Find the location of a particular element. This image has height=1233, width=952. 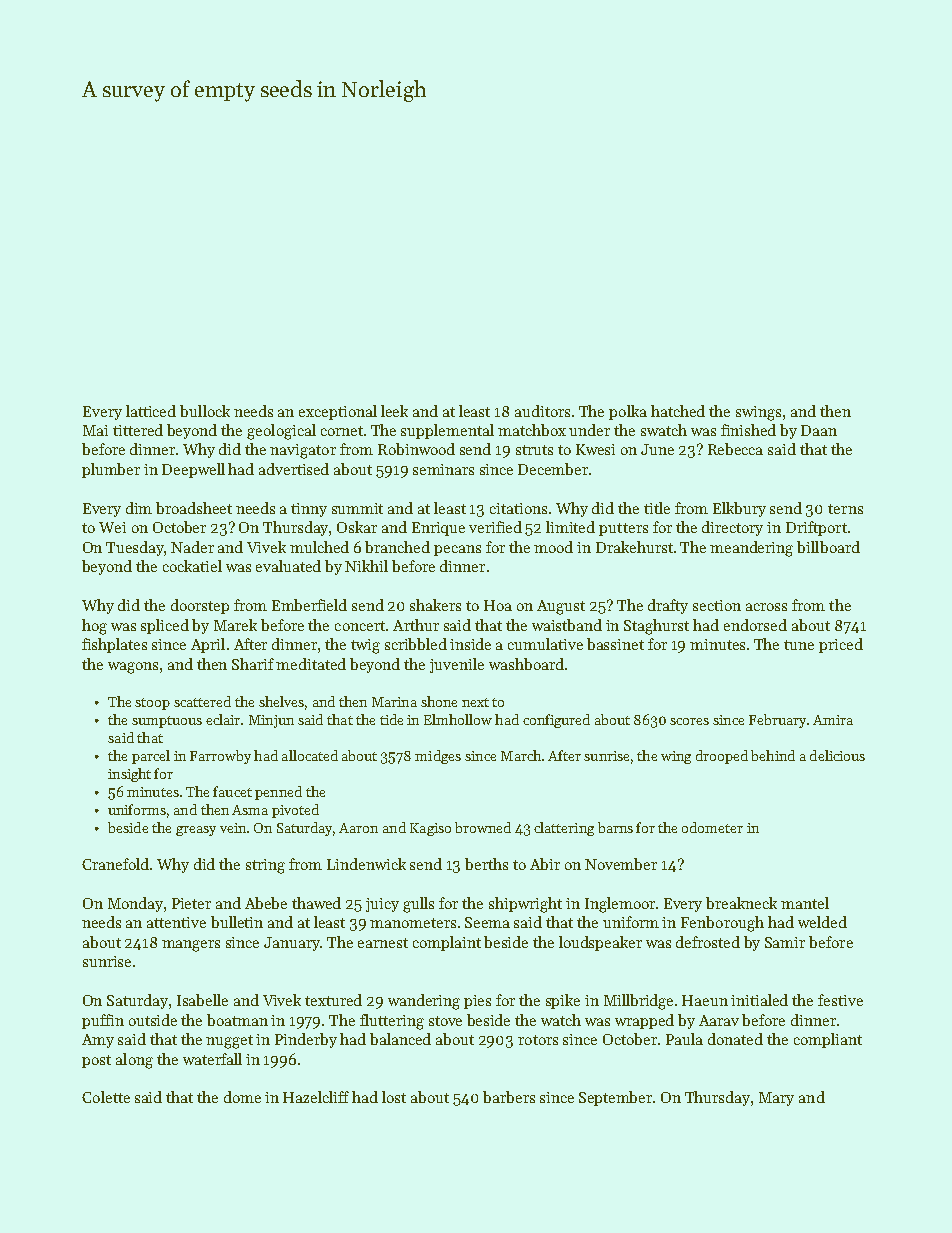

November is located at coordinates (621, 864).
